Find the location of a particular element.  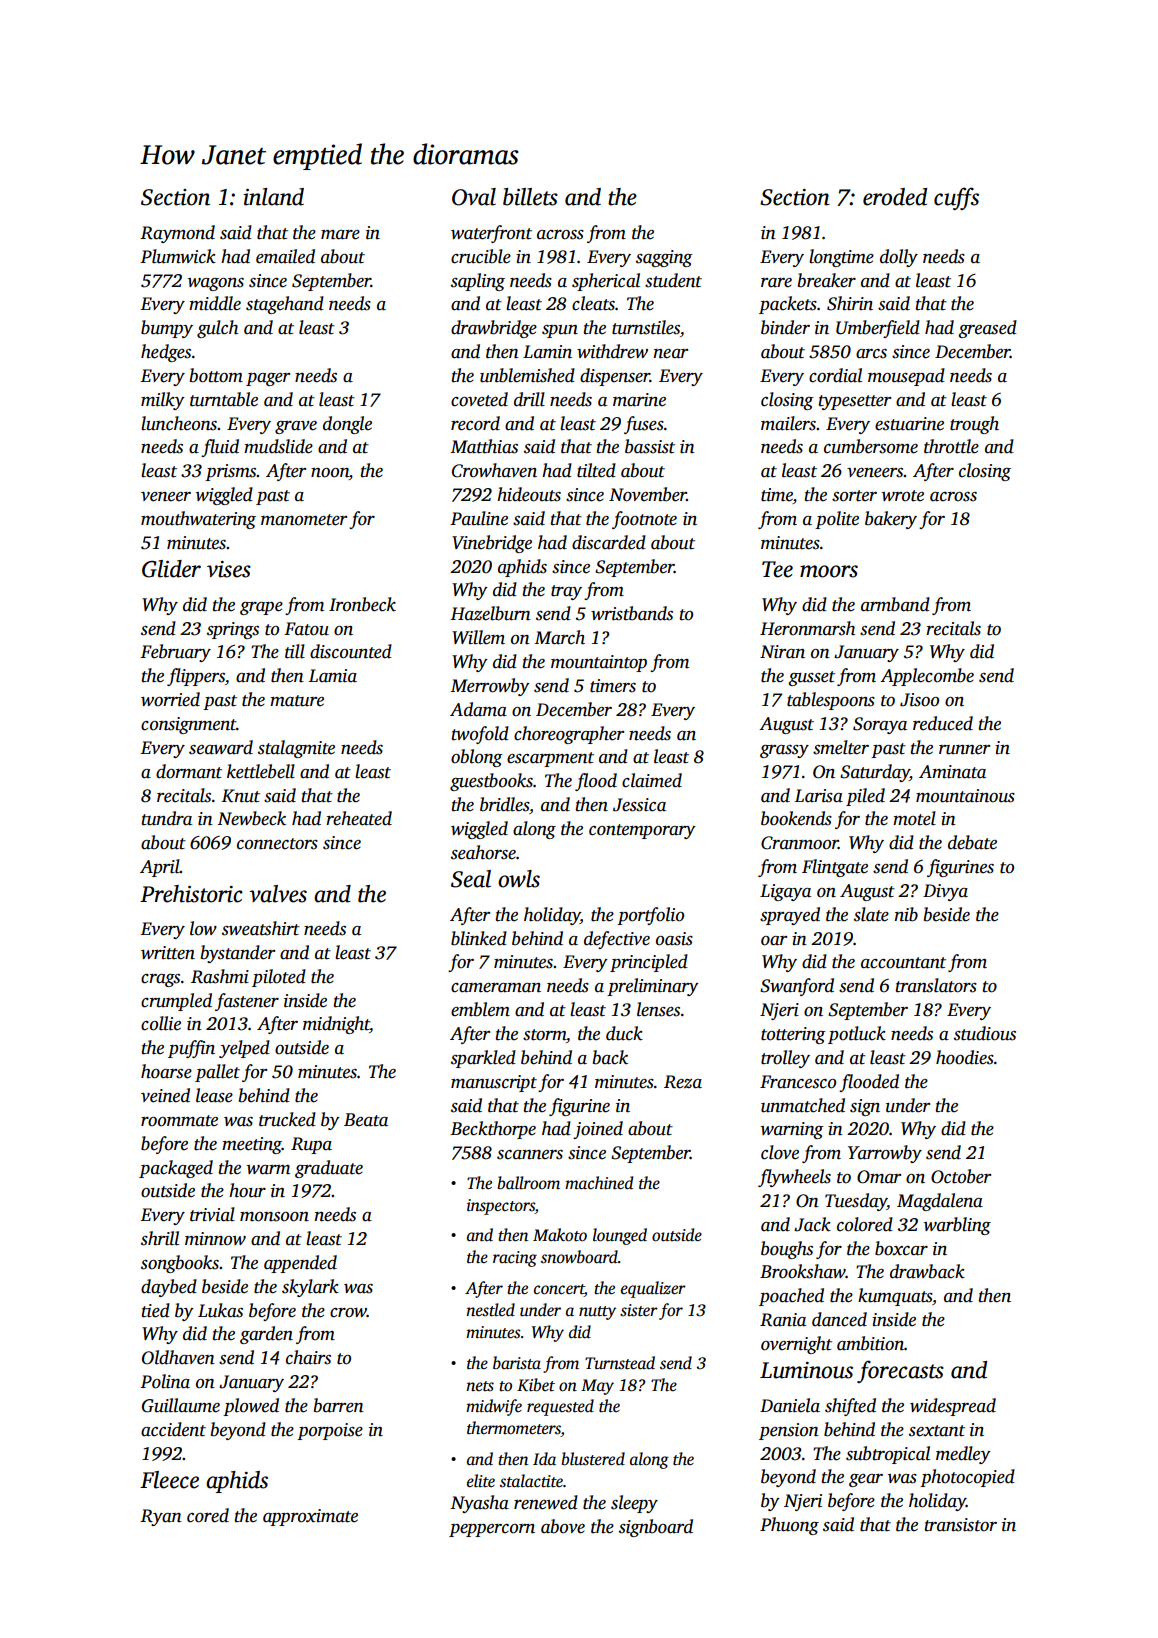

concert is located at coordinates (559, 1290).
